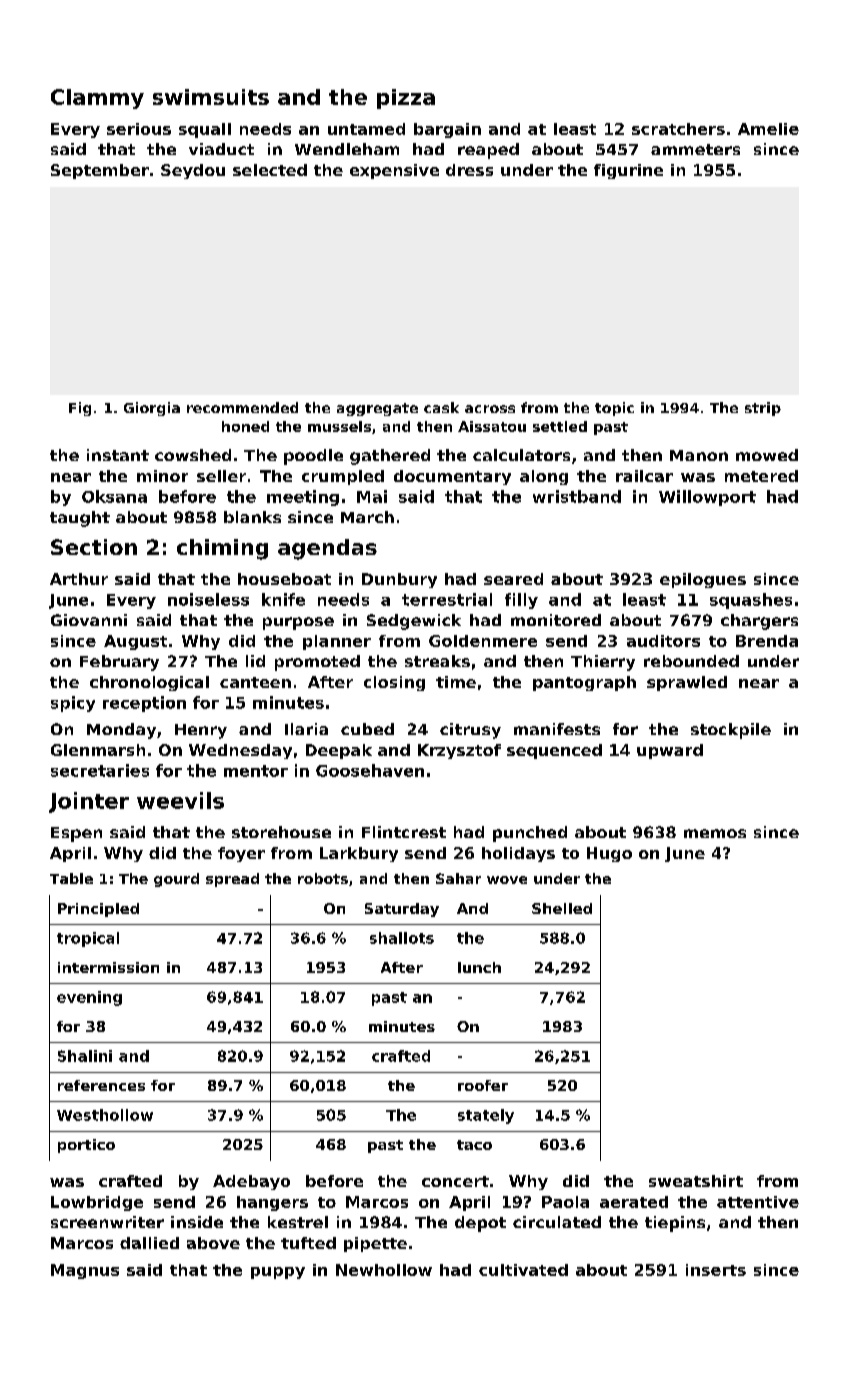 The width and height of the screenshot is (849, 1400). What do you see at coordinates (176, 880) in the screenshot?
I see `gourd` at bounding box center [176, 880].
